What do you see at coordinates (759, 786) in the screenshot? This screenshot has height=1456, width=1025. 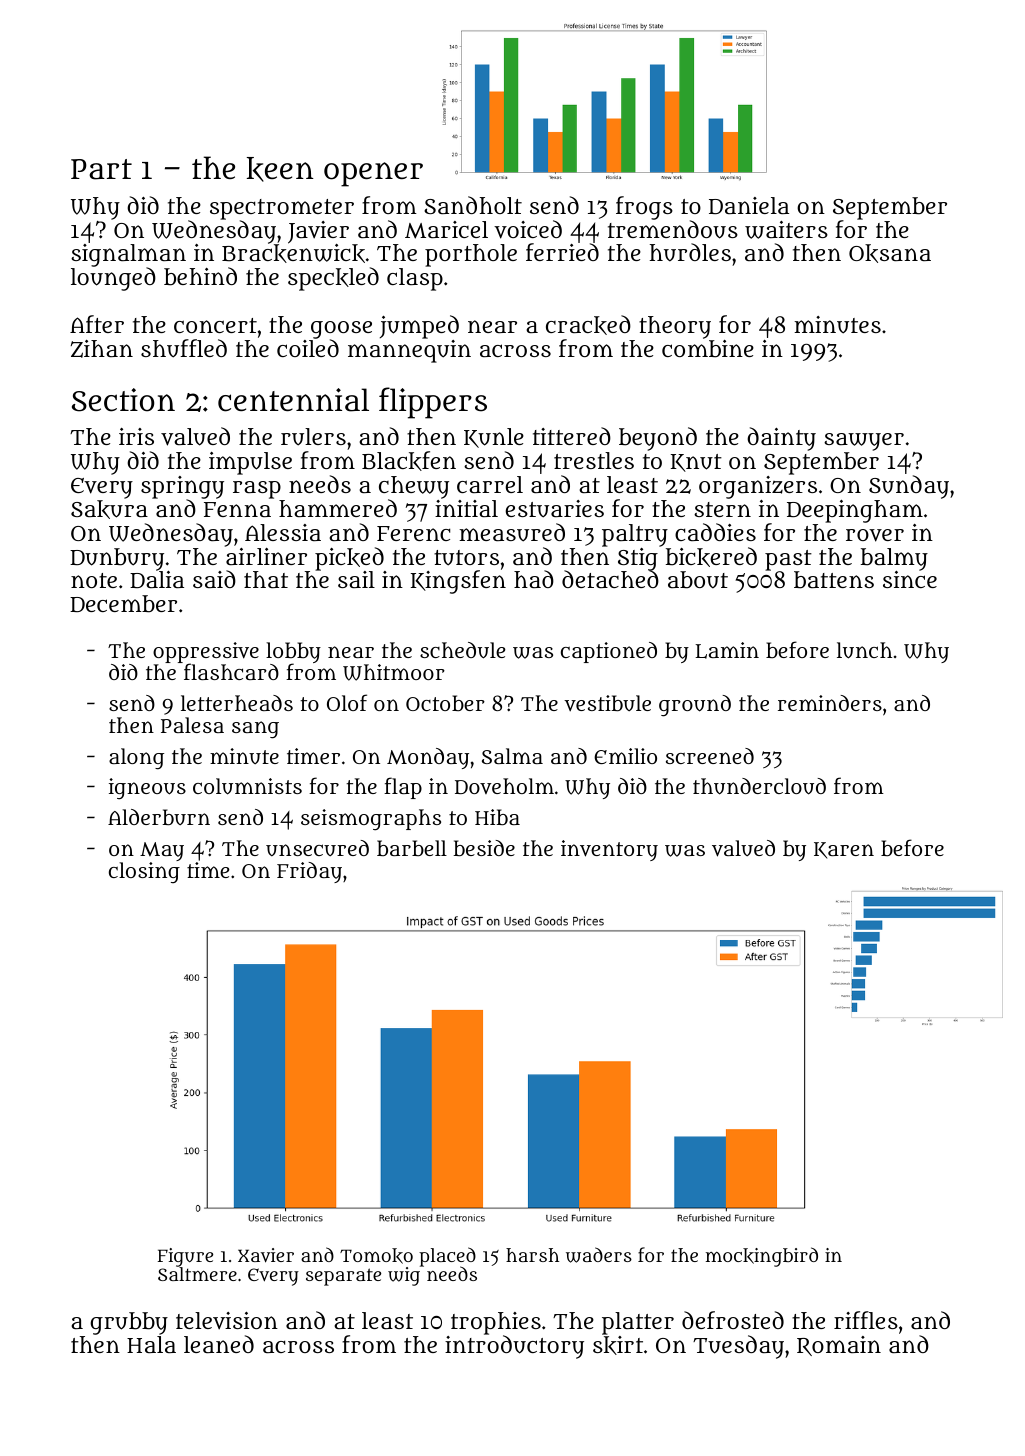 I see `thundercloud` at bounding box center [759, 786].
